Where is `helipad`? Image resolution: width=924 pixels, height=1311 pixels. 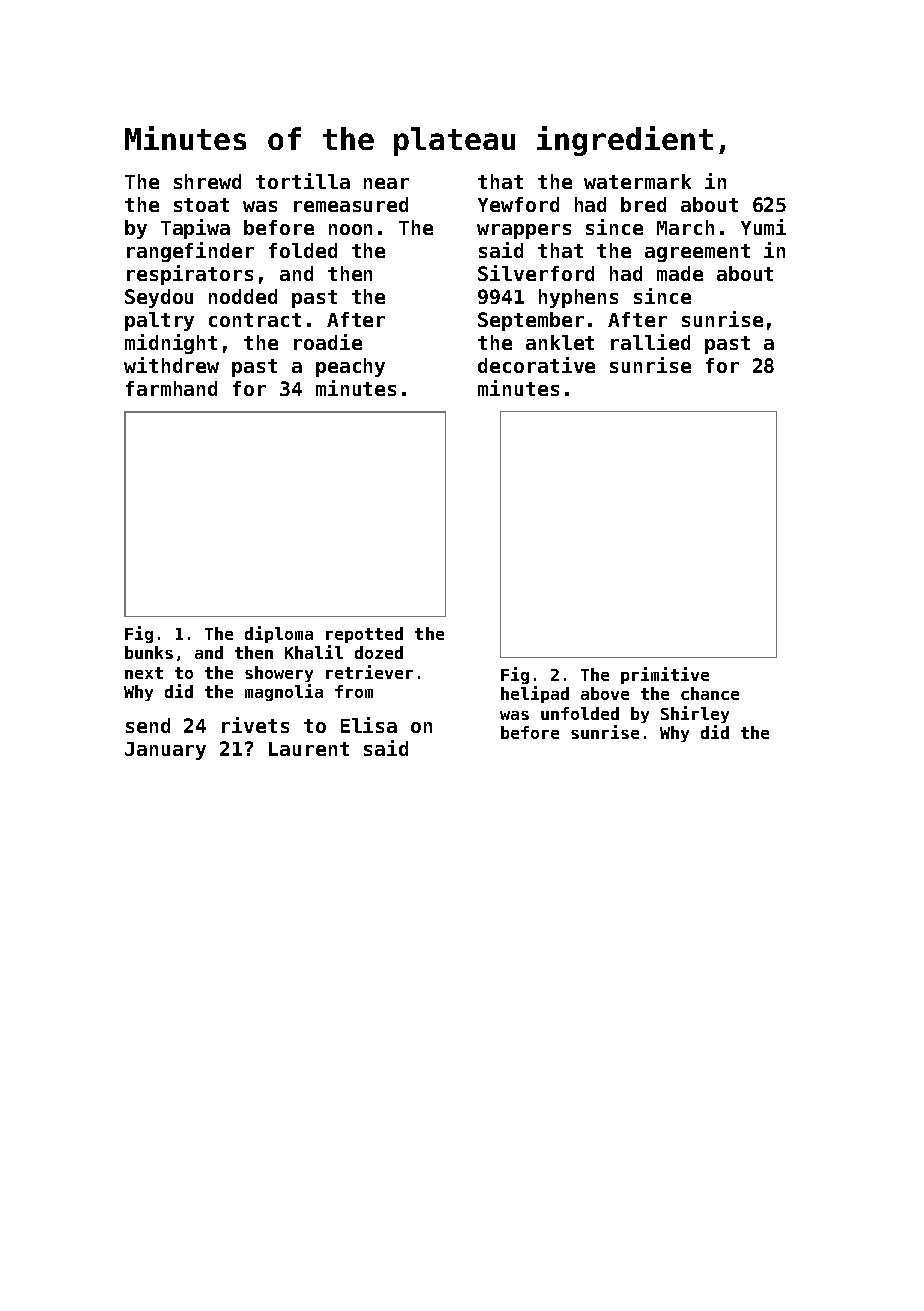
helipad is located at coordinates (535, 694).
